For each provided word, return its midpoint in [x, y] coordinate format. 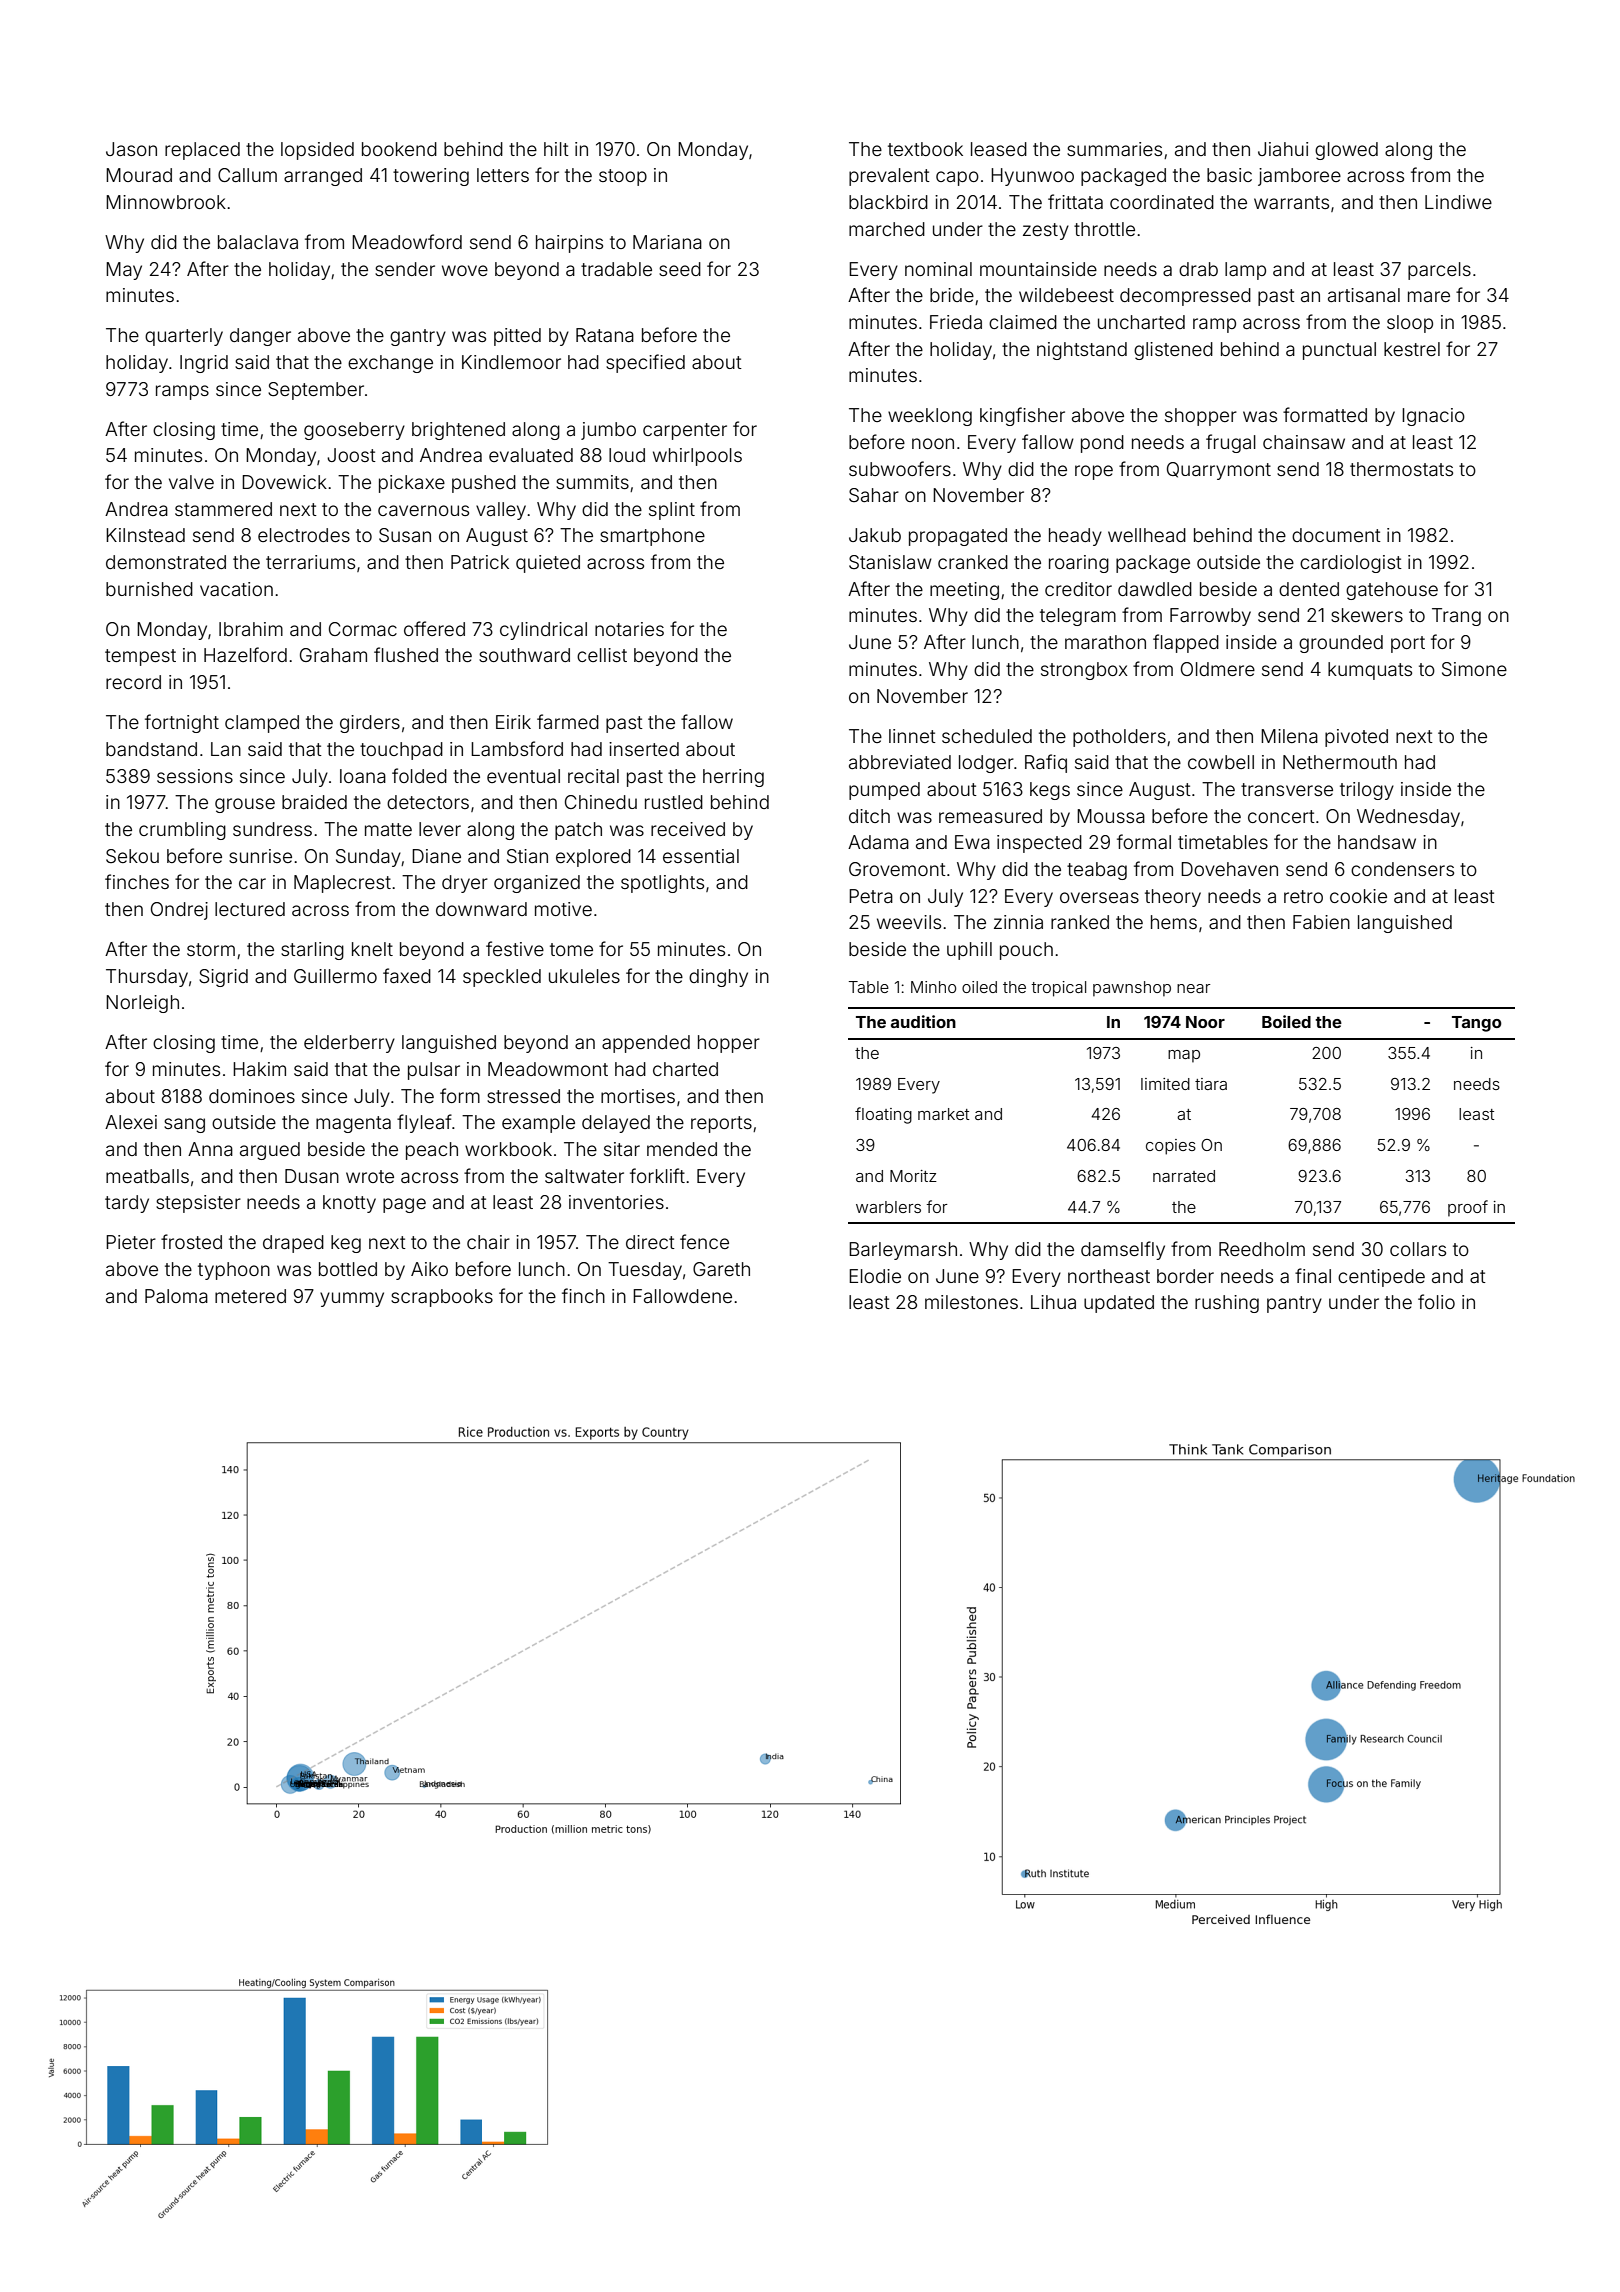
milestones [971, 1302]
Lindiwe [1458, 202]
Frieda [956, 322]
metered [250, 1296]
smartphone [652, 537]
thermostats [1401, 469]
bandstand [151, 749]
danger [260, 337]
